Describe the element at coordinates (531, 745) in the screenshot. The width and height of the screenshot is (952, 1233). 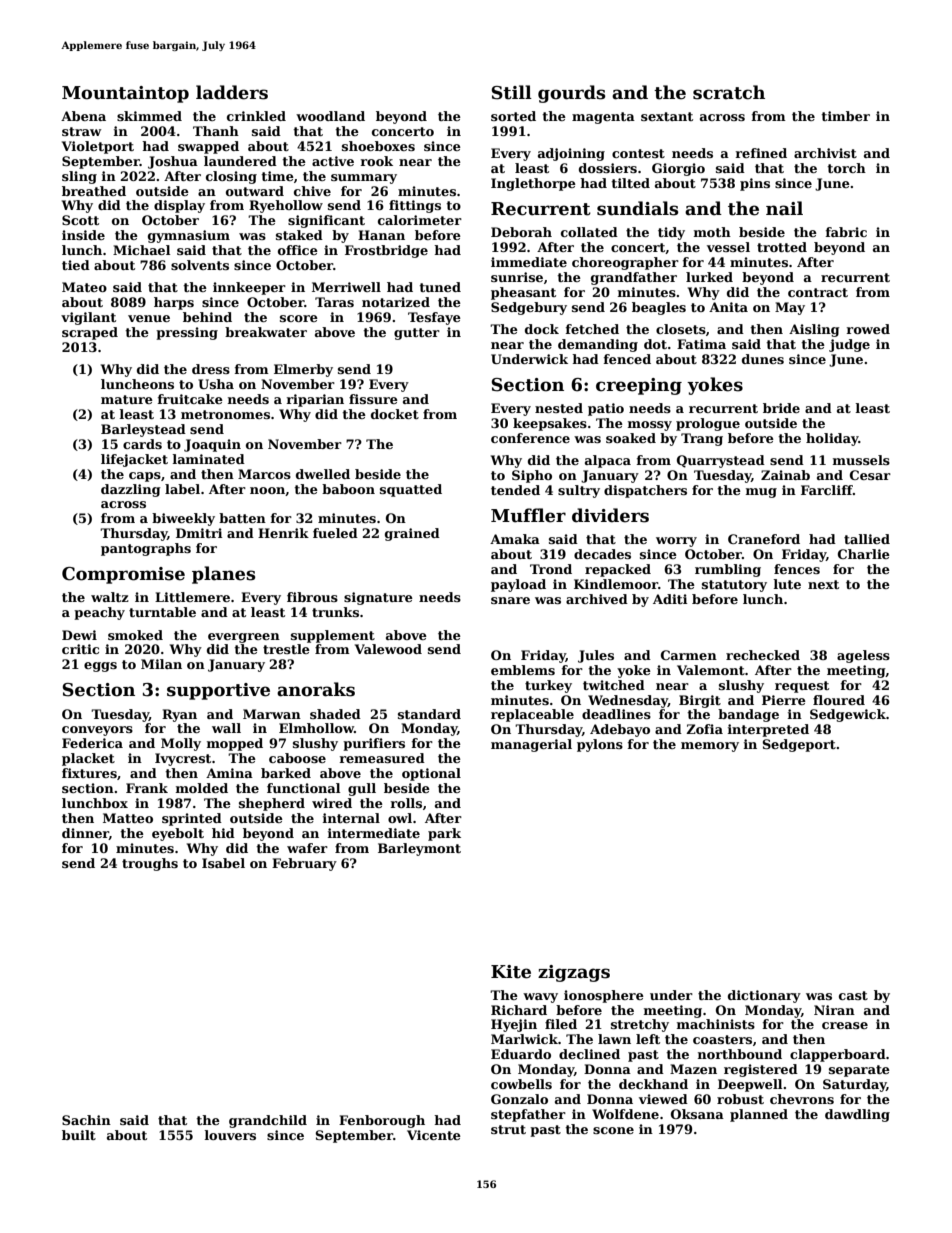
I see `managerial` at that location.
